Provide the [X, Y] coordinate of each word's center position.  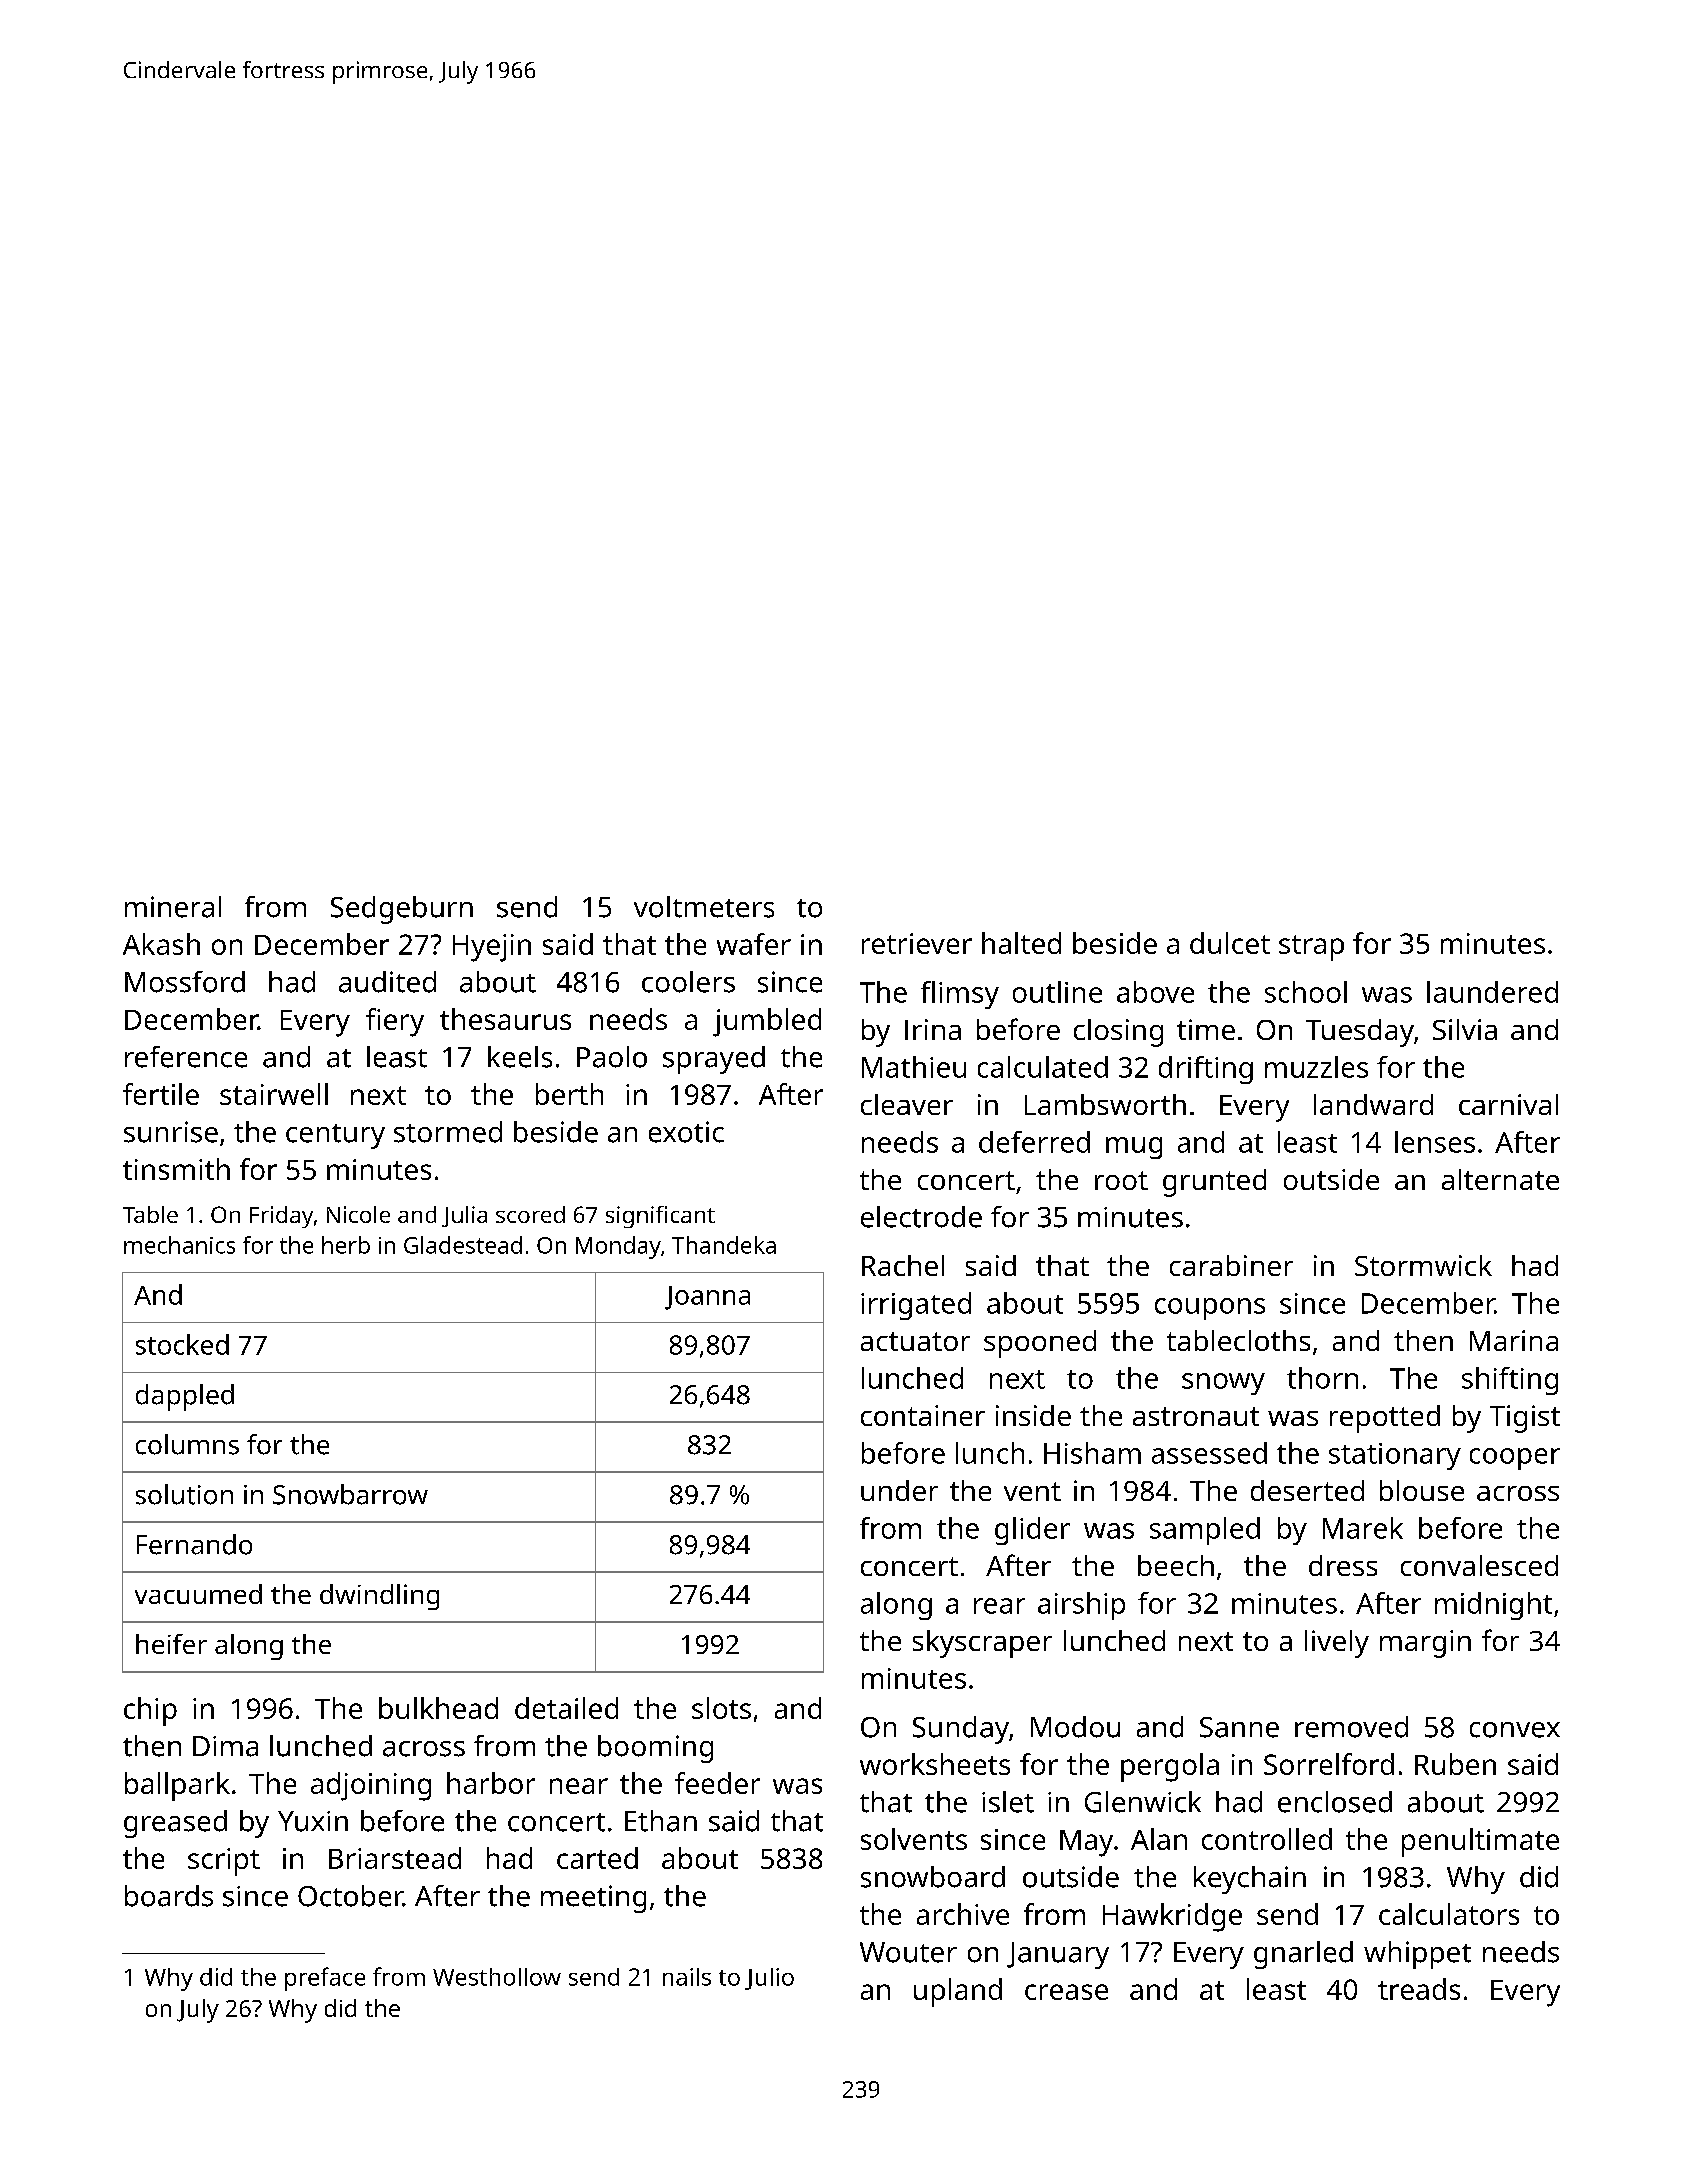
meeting [593, 1899]
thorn [1322, 1378]
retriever [917, 943]
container [923, 1415]
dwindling [379, 1597]
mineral [173, 907]
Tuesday [1360, 1033]
